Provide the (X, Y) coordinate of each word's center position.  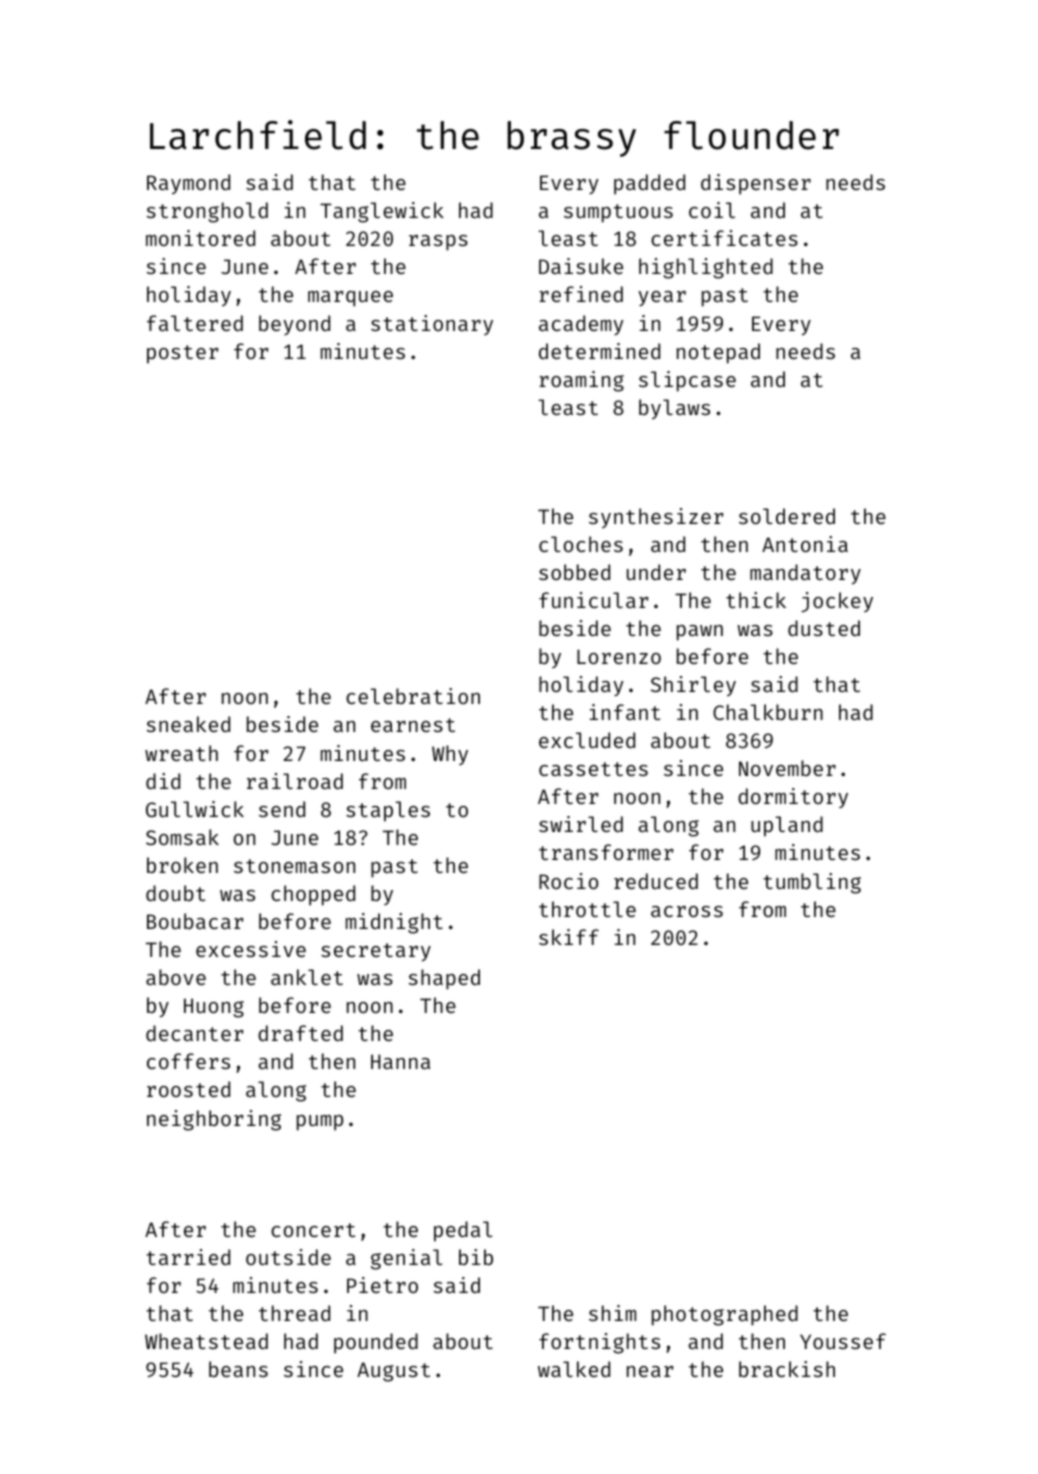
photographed (725, 1315)
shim (612, 1313)
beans (238, 1369)
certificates (724, 238)
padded (649, 184)
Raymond (188, 184)
